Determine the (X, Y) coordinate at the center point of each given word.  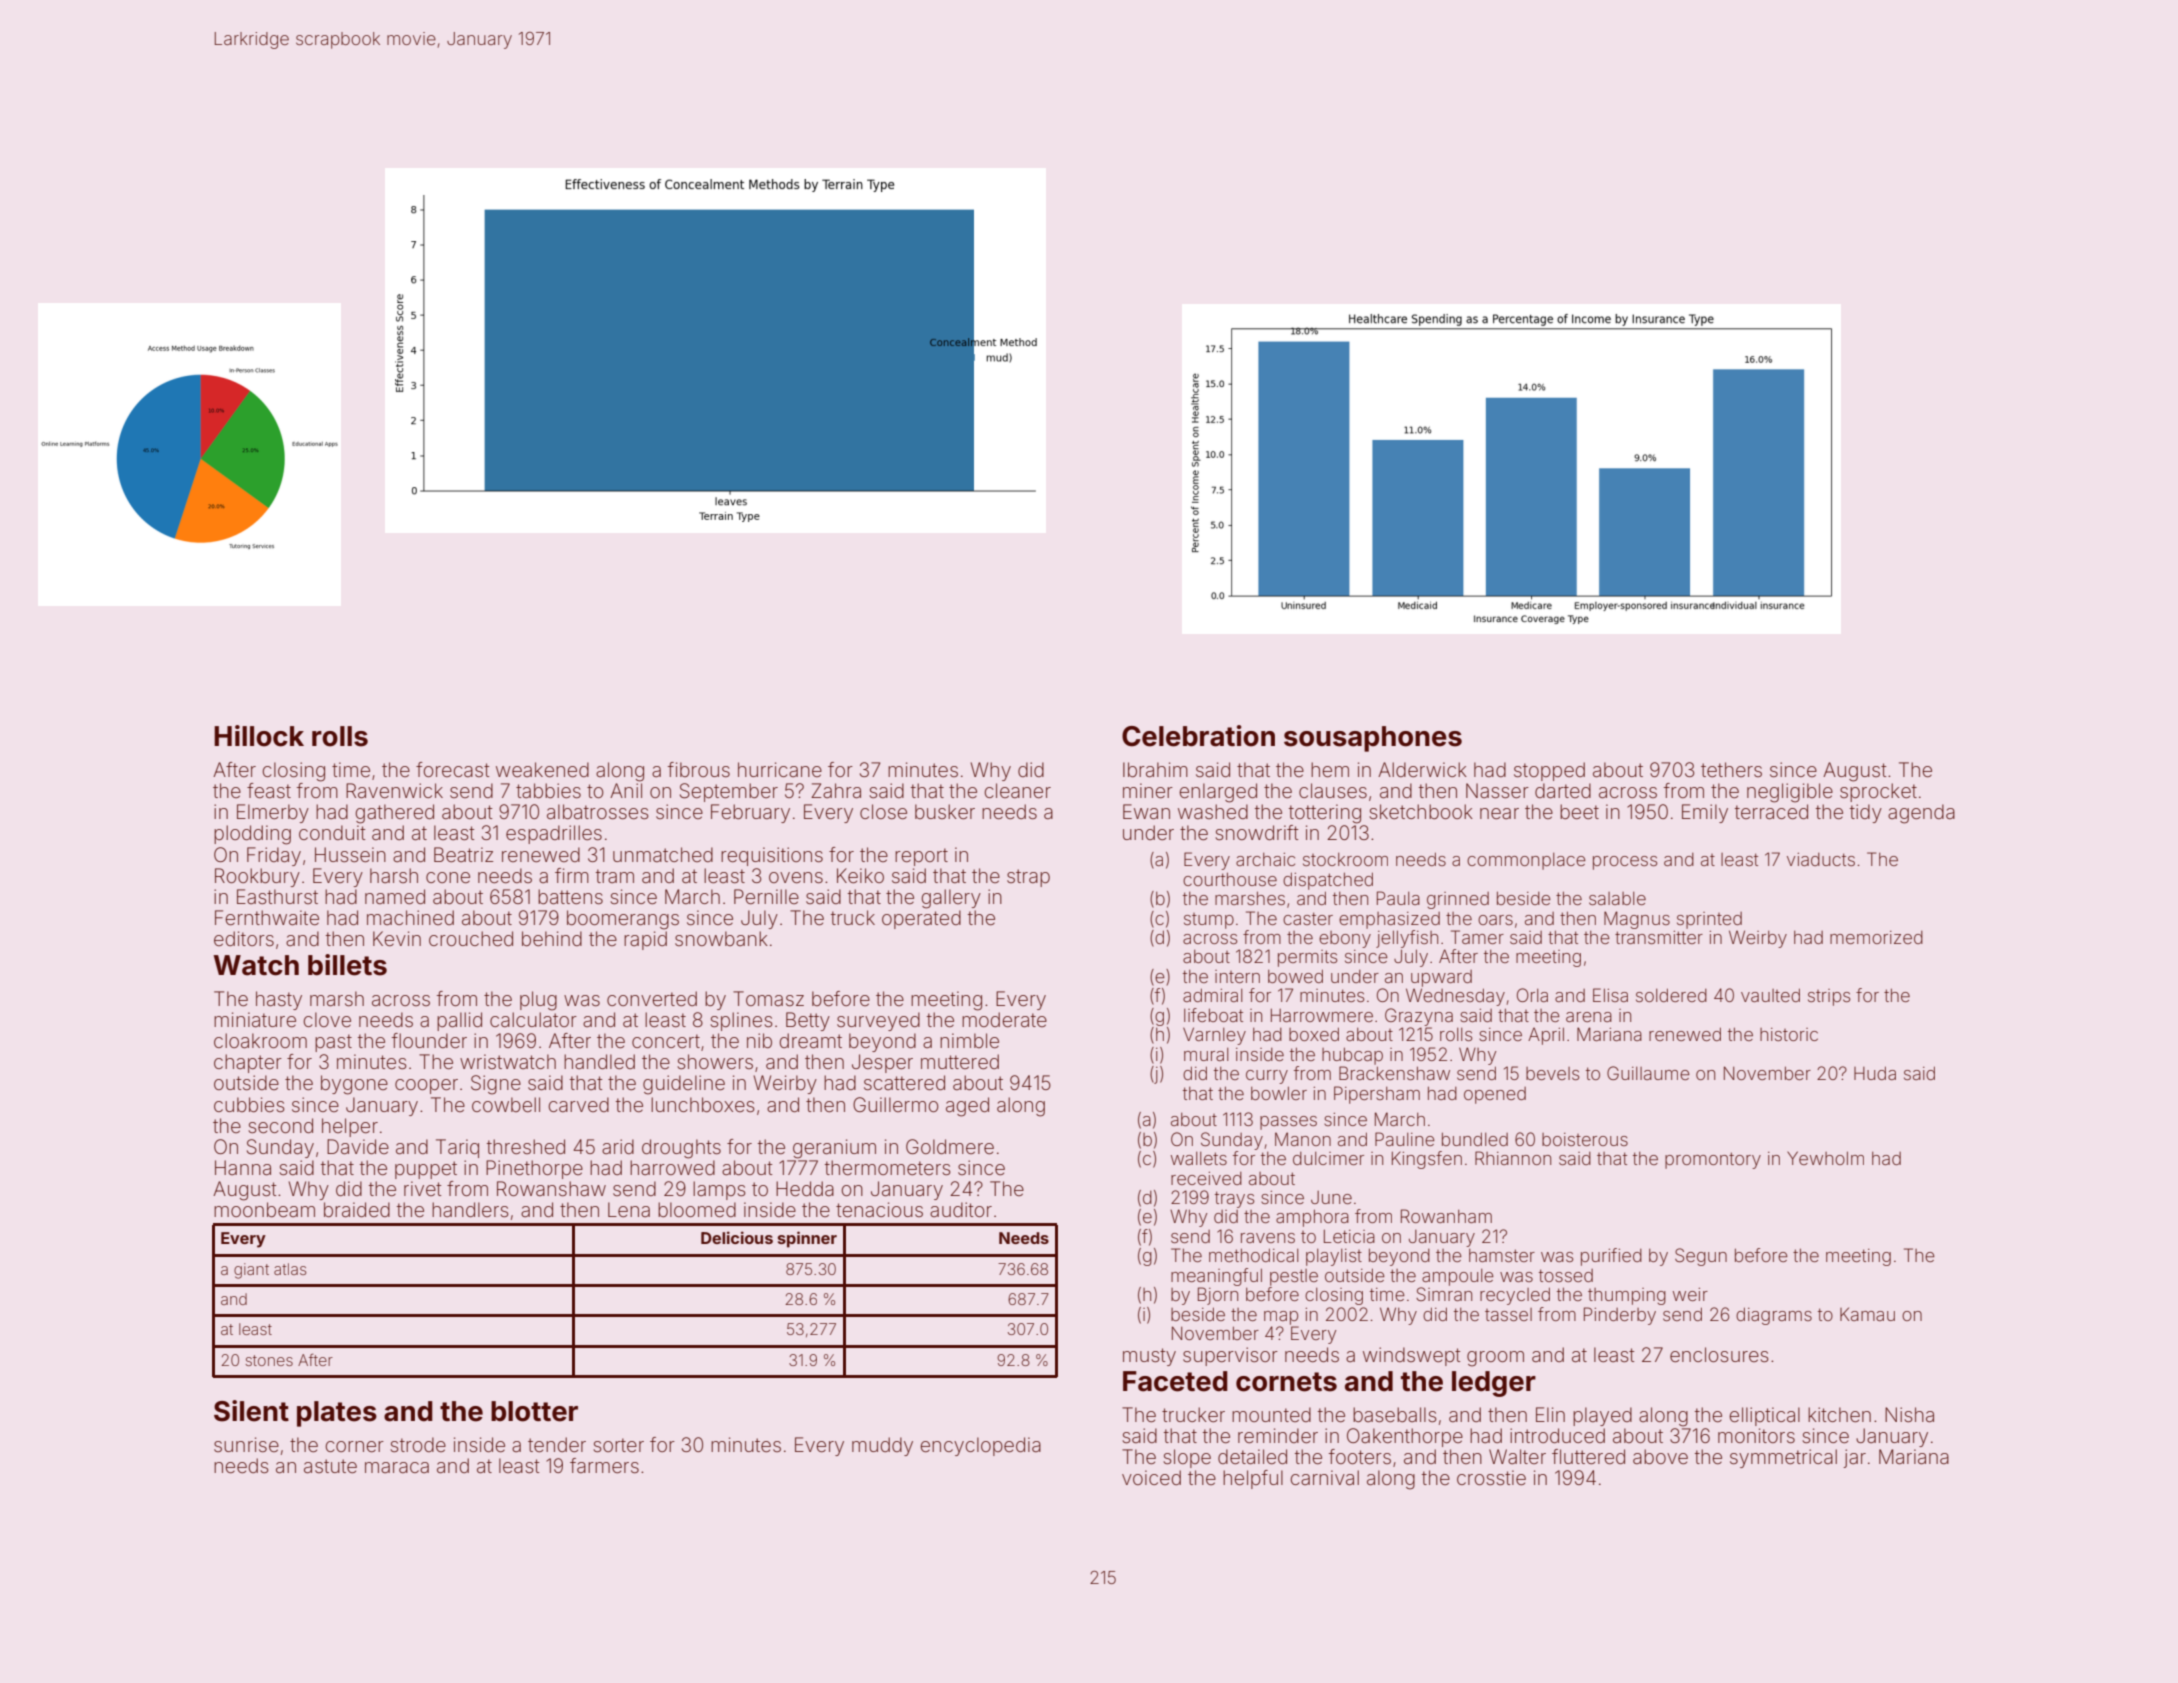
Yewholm (1825, 1158)
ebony (1345, 939)
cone (448, 877)
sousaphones (1373, 739)
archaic (1265, 859)
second (280, 1125)
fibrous (699, 769)
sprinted (1709, 920)
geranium (834, 1149)
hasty (279, 1000)
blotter (534, 1411)
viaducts (1821, 859)
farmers (604, 1465)
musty (1149, 1357)
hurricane (780, 769)
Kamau (1867, 1314)
